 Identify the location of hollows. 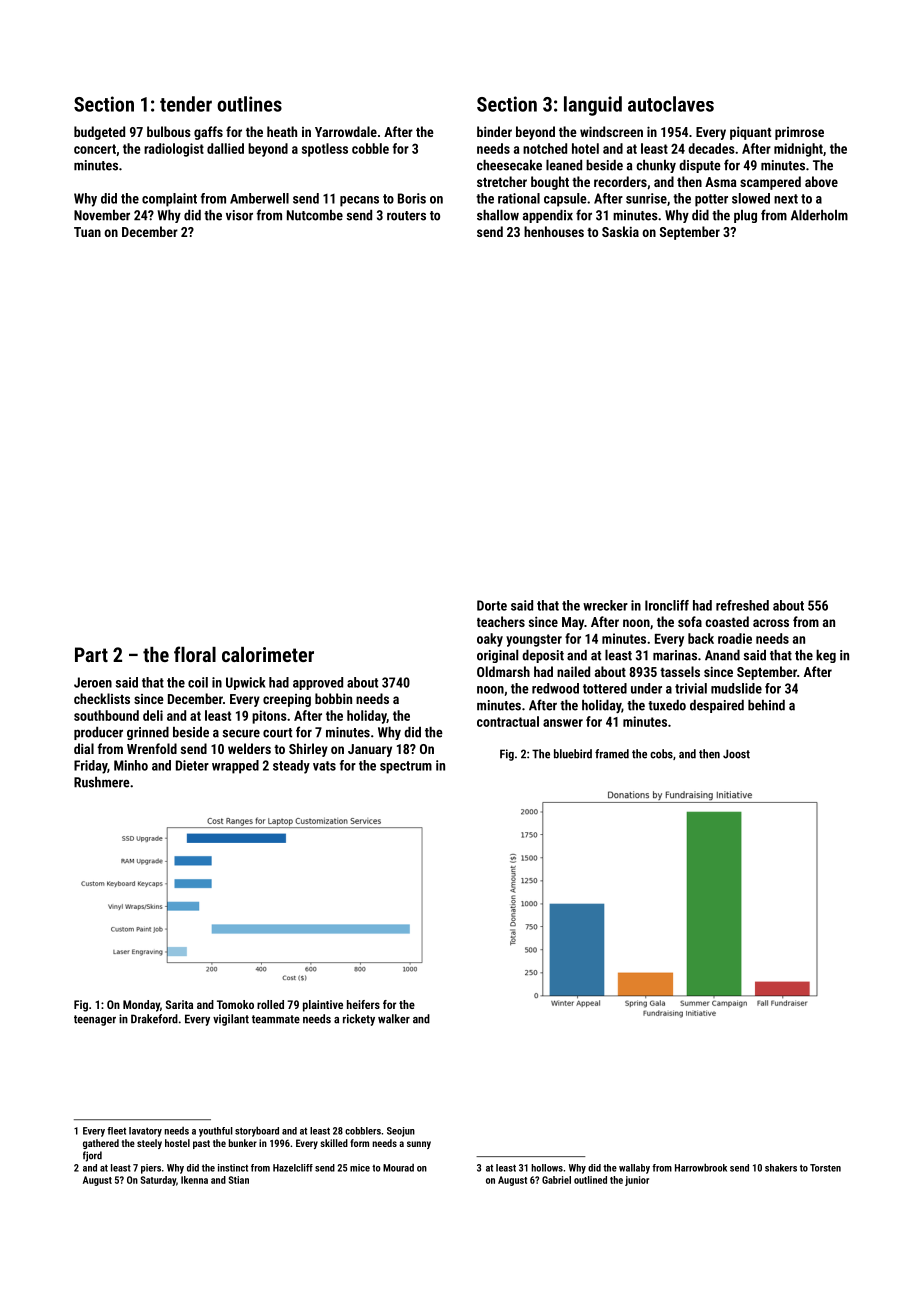
(547, 1168).
